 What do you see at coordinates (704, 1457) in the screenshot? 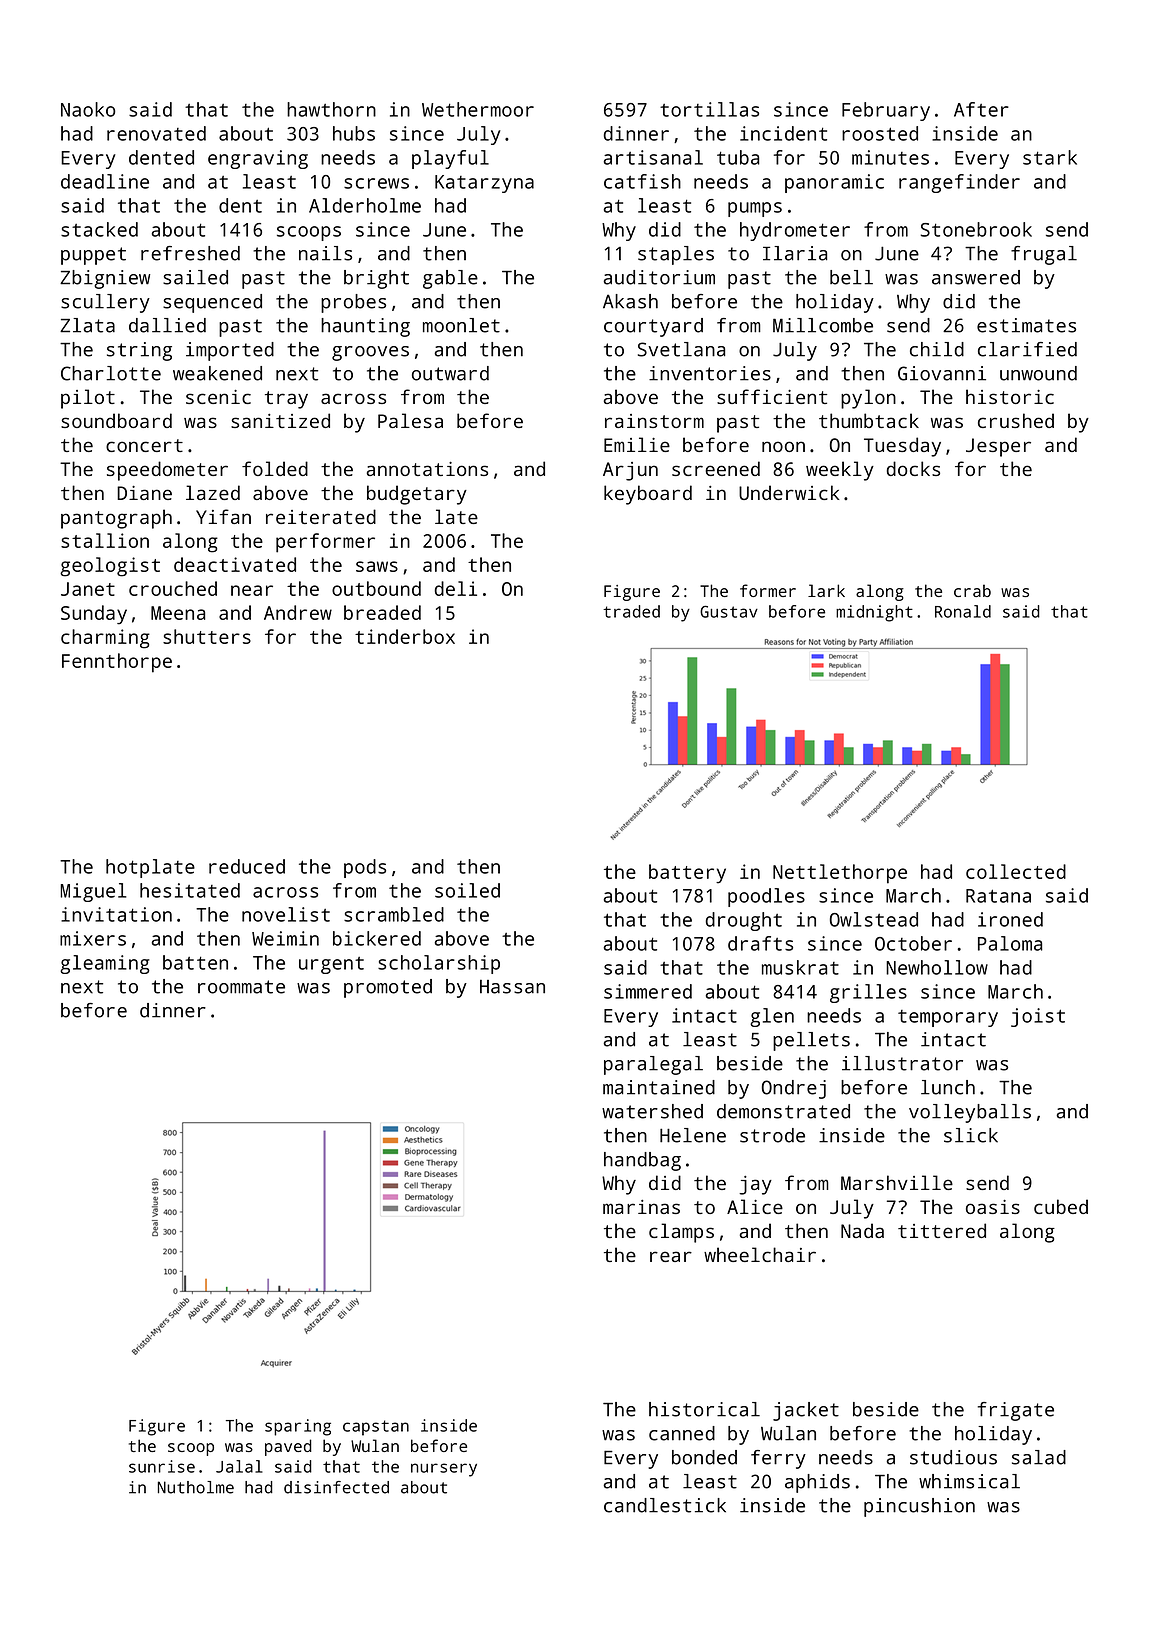
I see `bonded` at bounding box center [704, 1457].
